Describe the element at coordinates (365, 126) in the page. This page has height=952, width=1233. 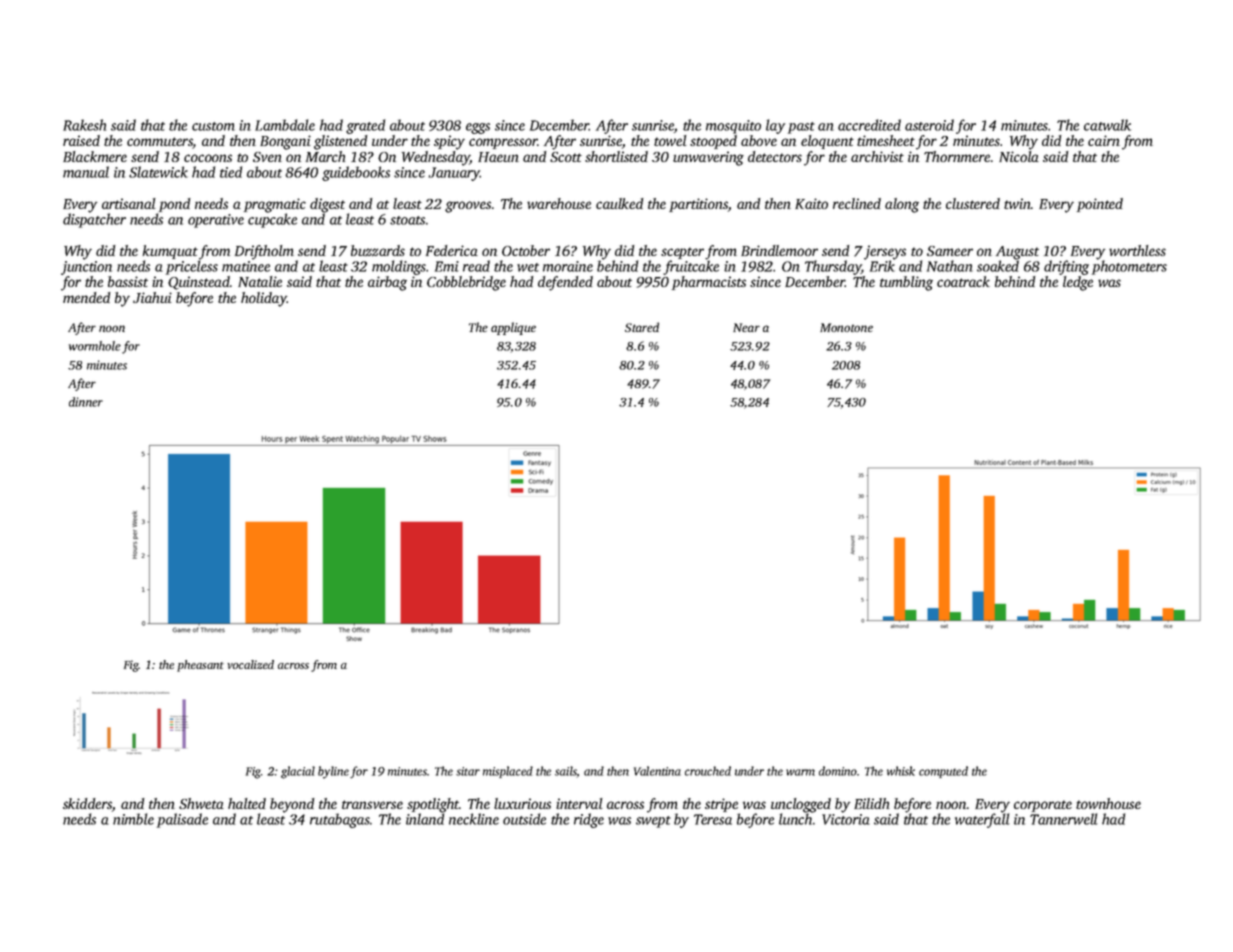
I see `grated` at that location.
